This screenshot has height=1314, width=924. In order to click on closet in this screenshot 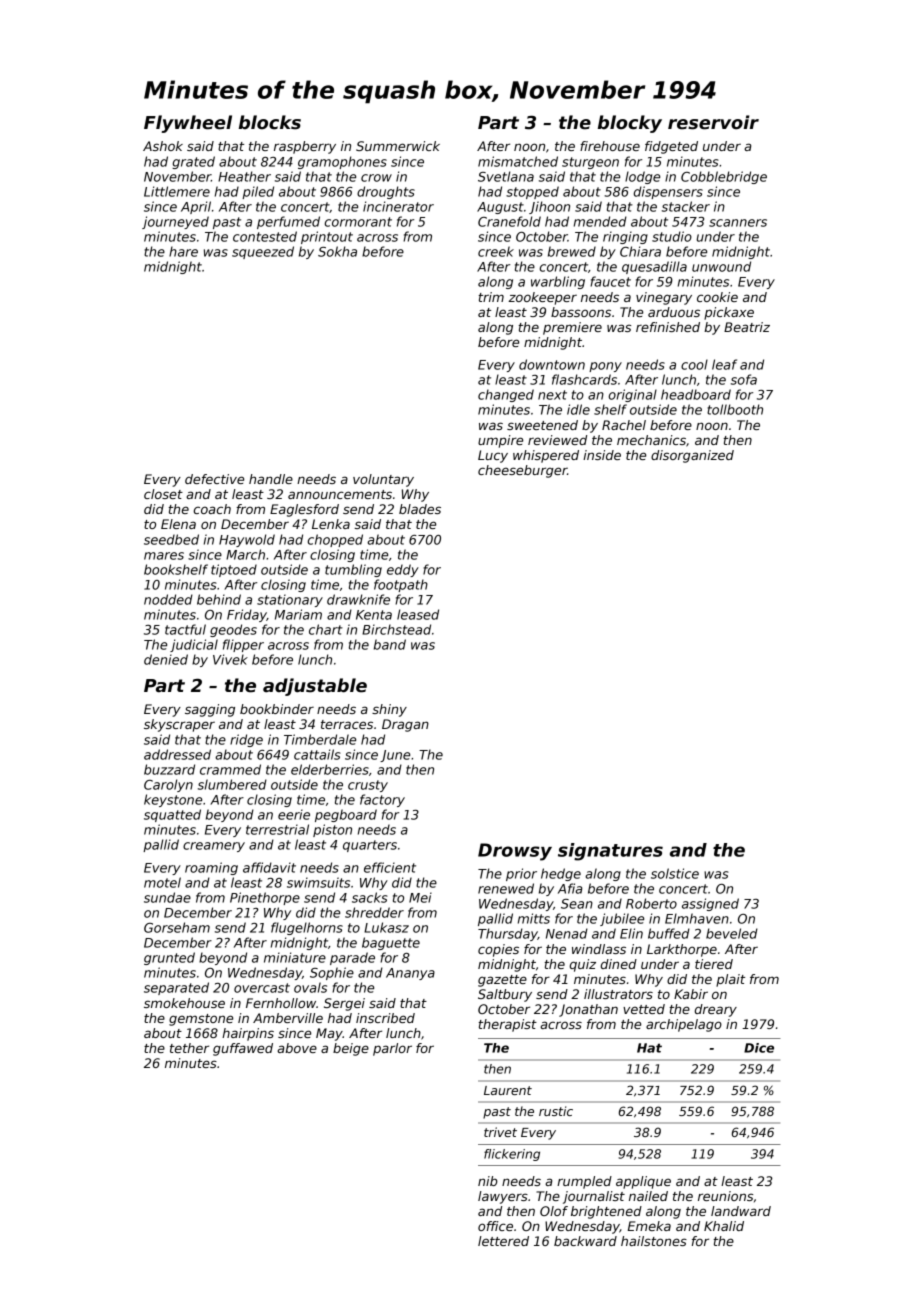, I will do `click(163, 494)`.
